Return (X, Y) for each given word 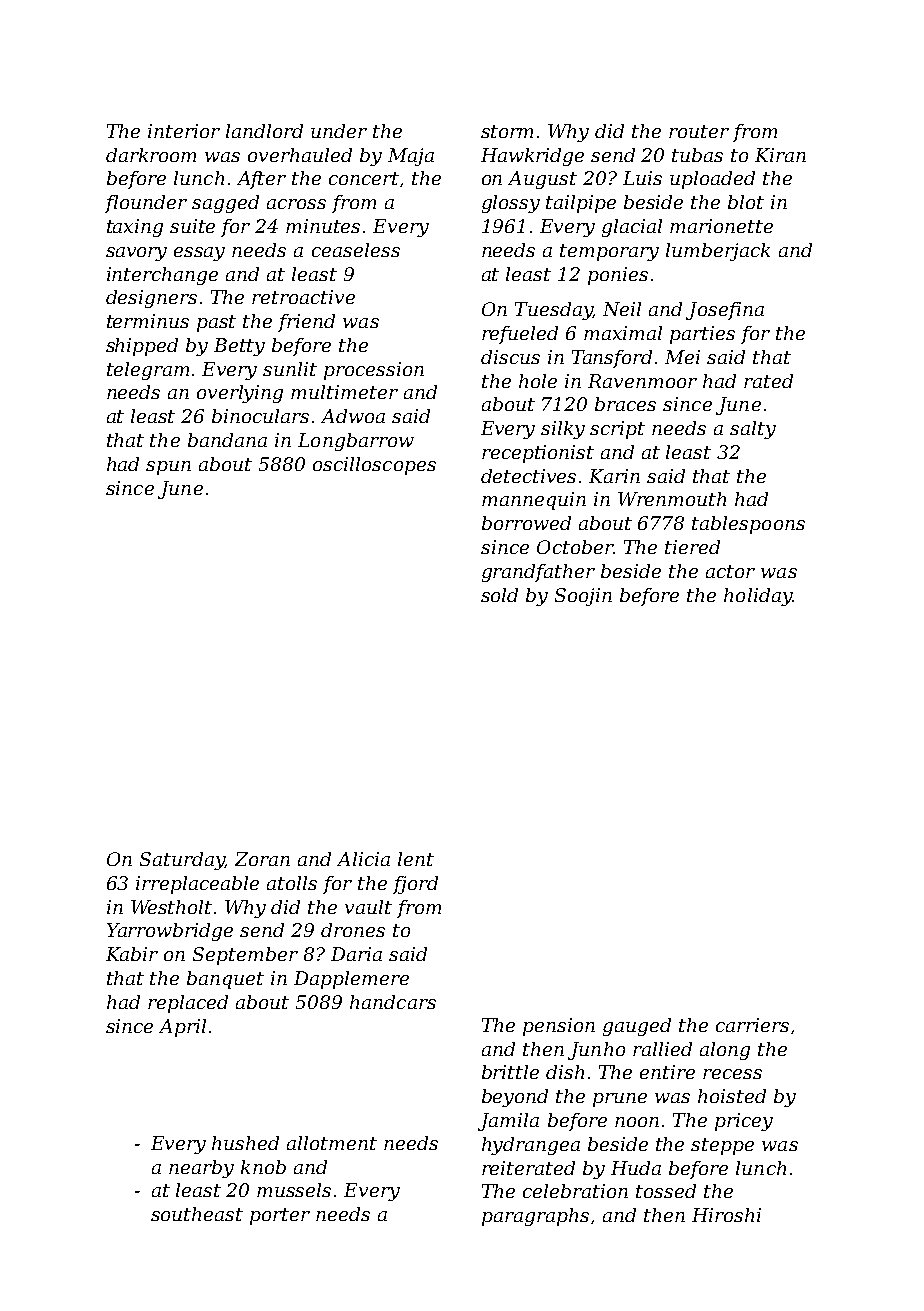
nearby (201, 1169)
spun (168, 468)
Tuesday (553, 311)
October (575, 547)
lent (416, 859)
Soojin (583, 597)
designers (151, 299)
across (296, 204)
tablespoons (748, 525)
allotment (332, 1143)
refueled (520, 335)
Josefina (725, 311)
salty (753, 430)
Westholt (171, 907)
